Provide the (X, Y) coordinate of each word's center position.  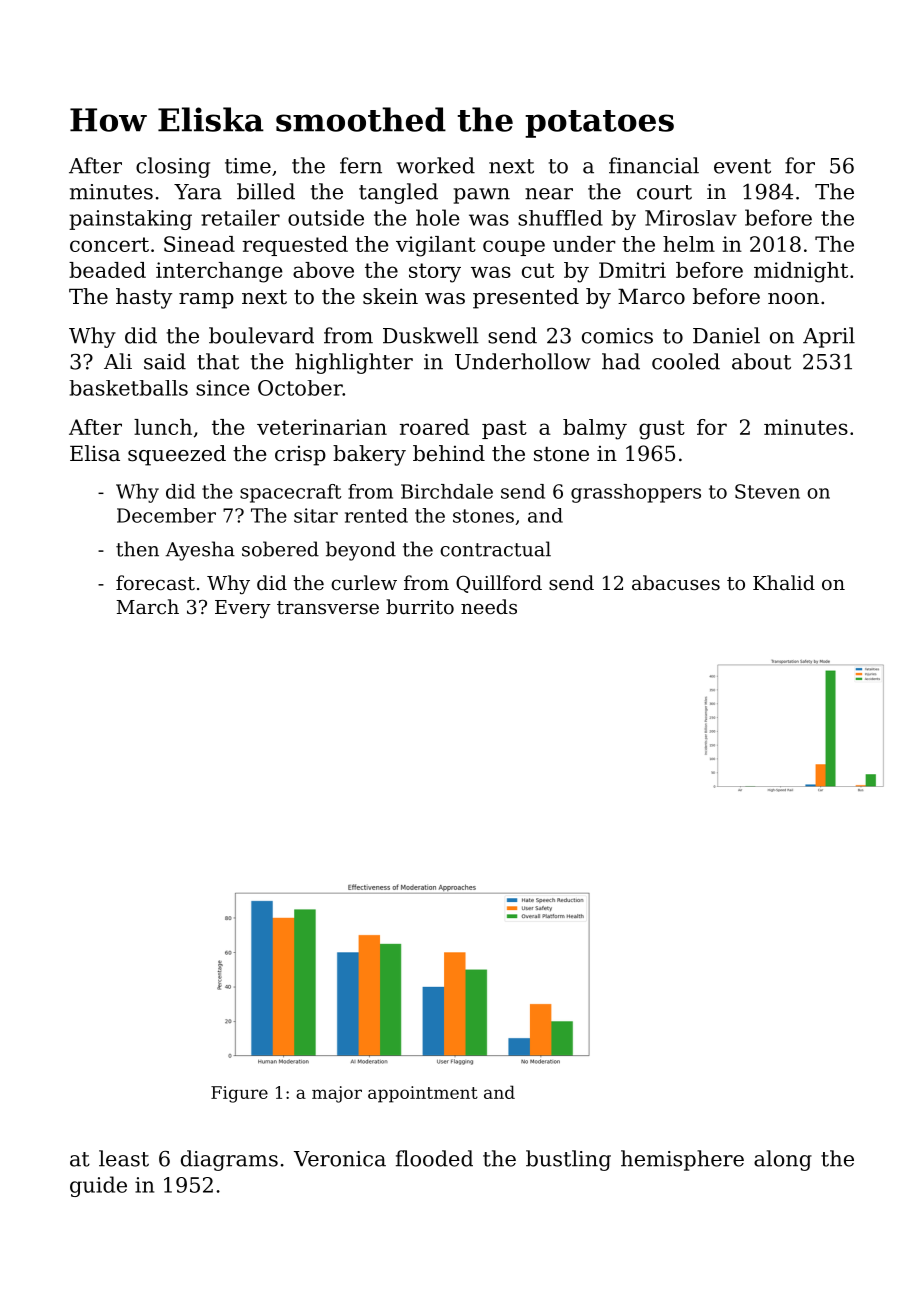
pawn (482, 196)
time (248, 166)
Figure (239, 1094)
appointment (423, 1094)
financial (654, 165)
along (783, 1160)
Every (243, 609)
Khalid (784, 582)
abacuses (676, 582)
